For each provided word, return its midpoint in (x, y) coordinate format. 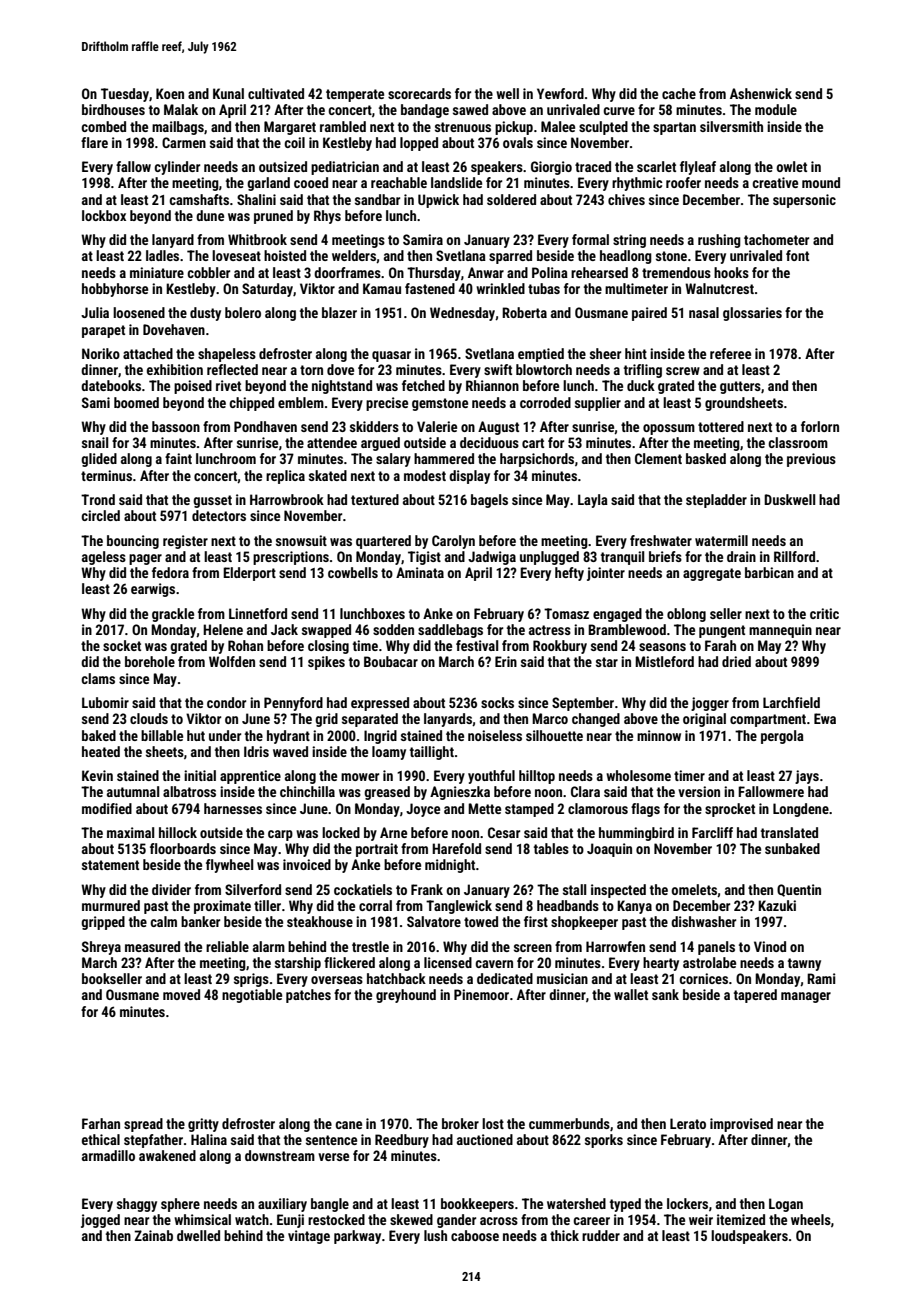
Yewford (560, 93)
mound (821, 182)
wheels (811, 1219)
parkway (357, 1237)
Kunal (228, 93)
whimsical (202, 1219)
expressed (380, 704)
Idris (256, 751)
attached (148, 353)
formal (590, 239)
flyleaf (698, 168)
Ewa (825, 718)
